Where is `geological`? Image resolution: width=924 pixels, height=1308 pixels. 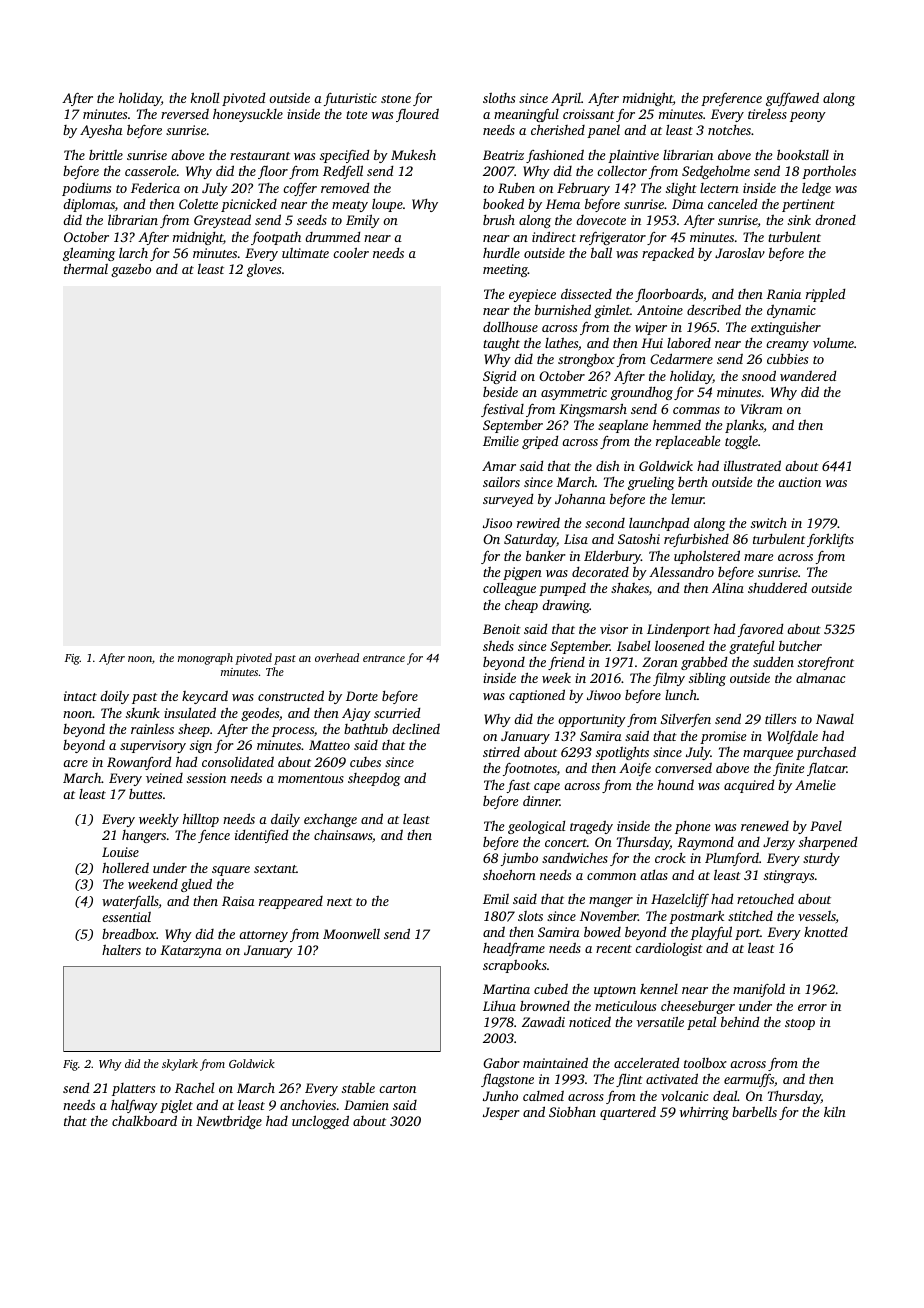
geological is located at coordinates (536, 827).
